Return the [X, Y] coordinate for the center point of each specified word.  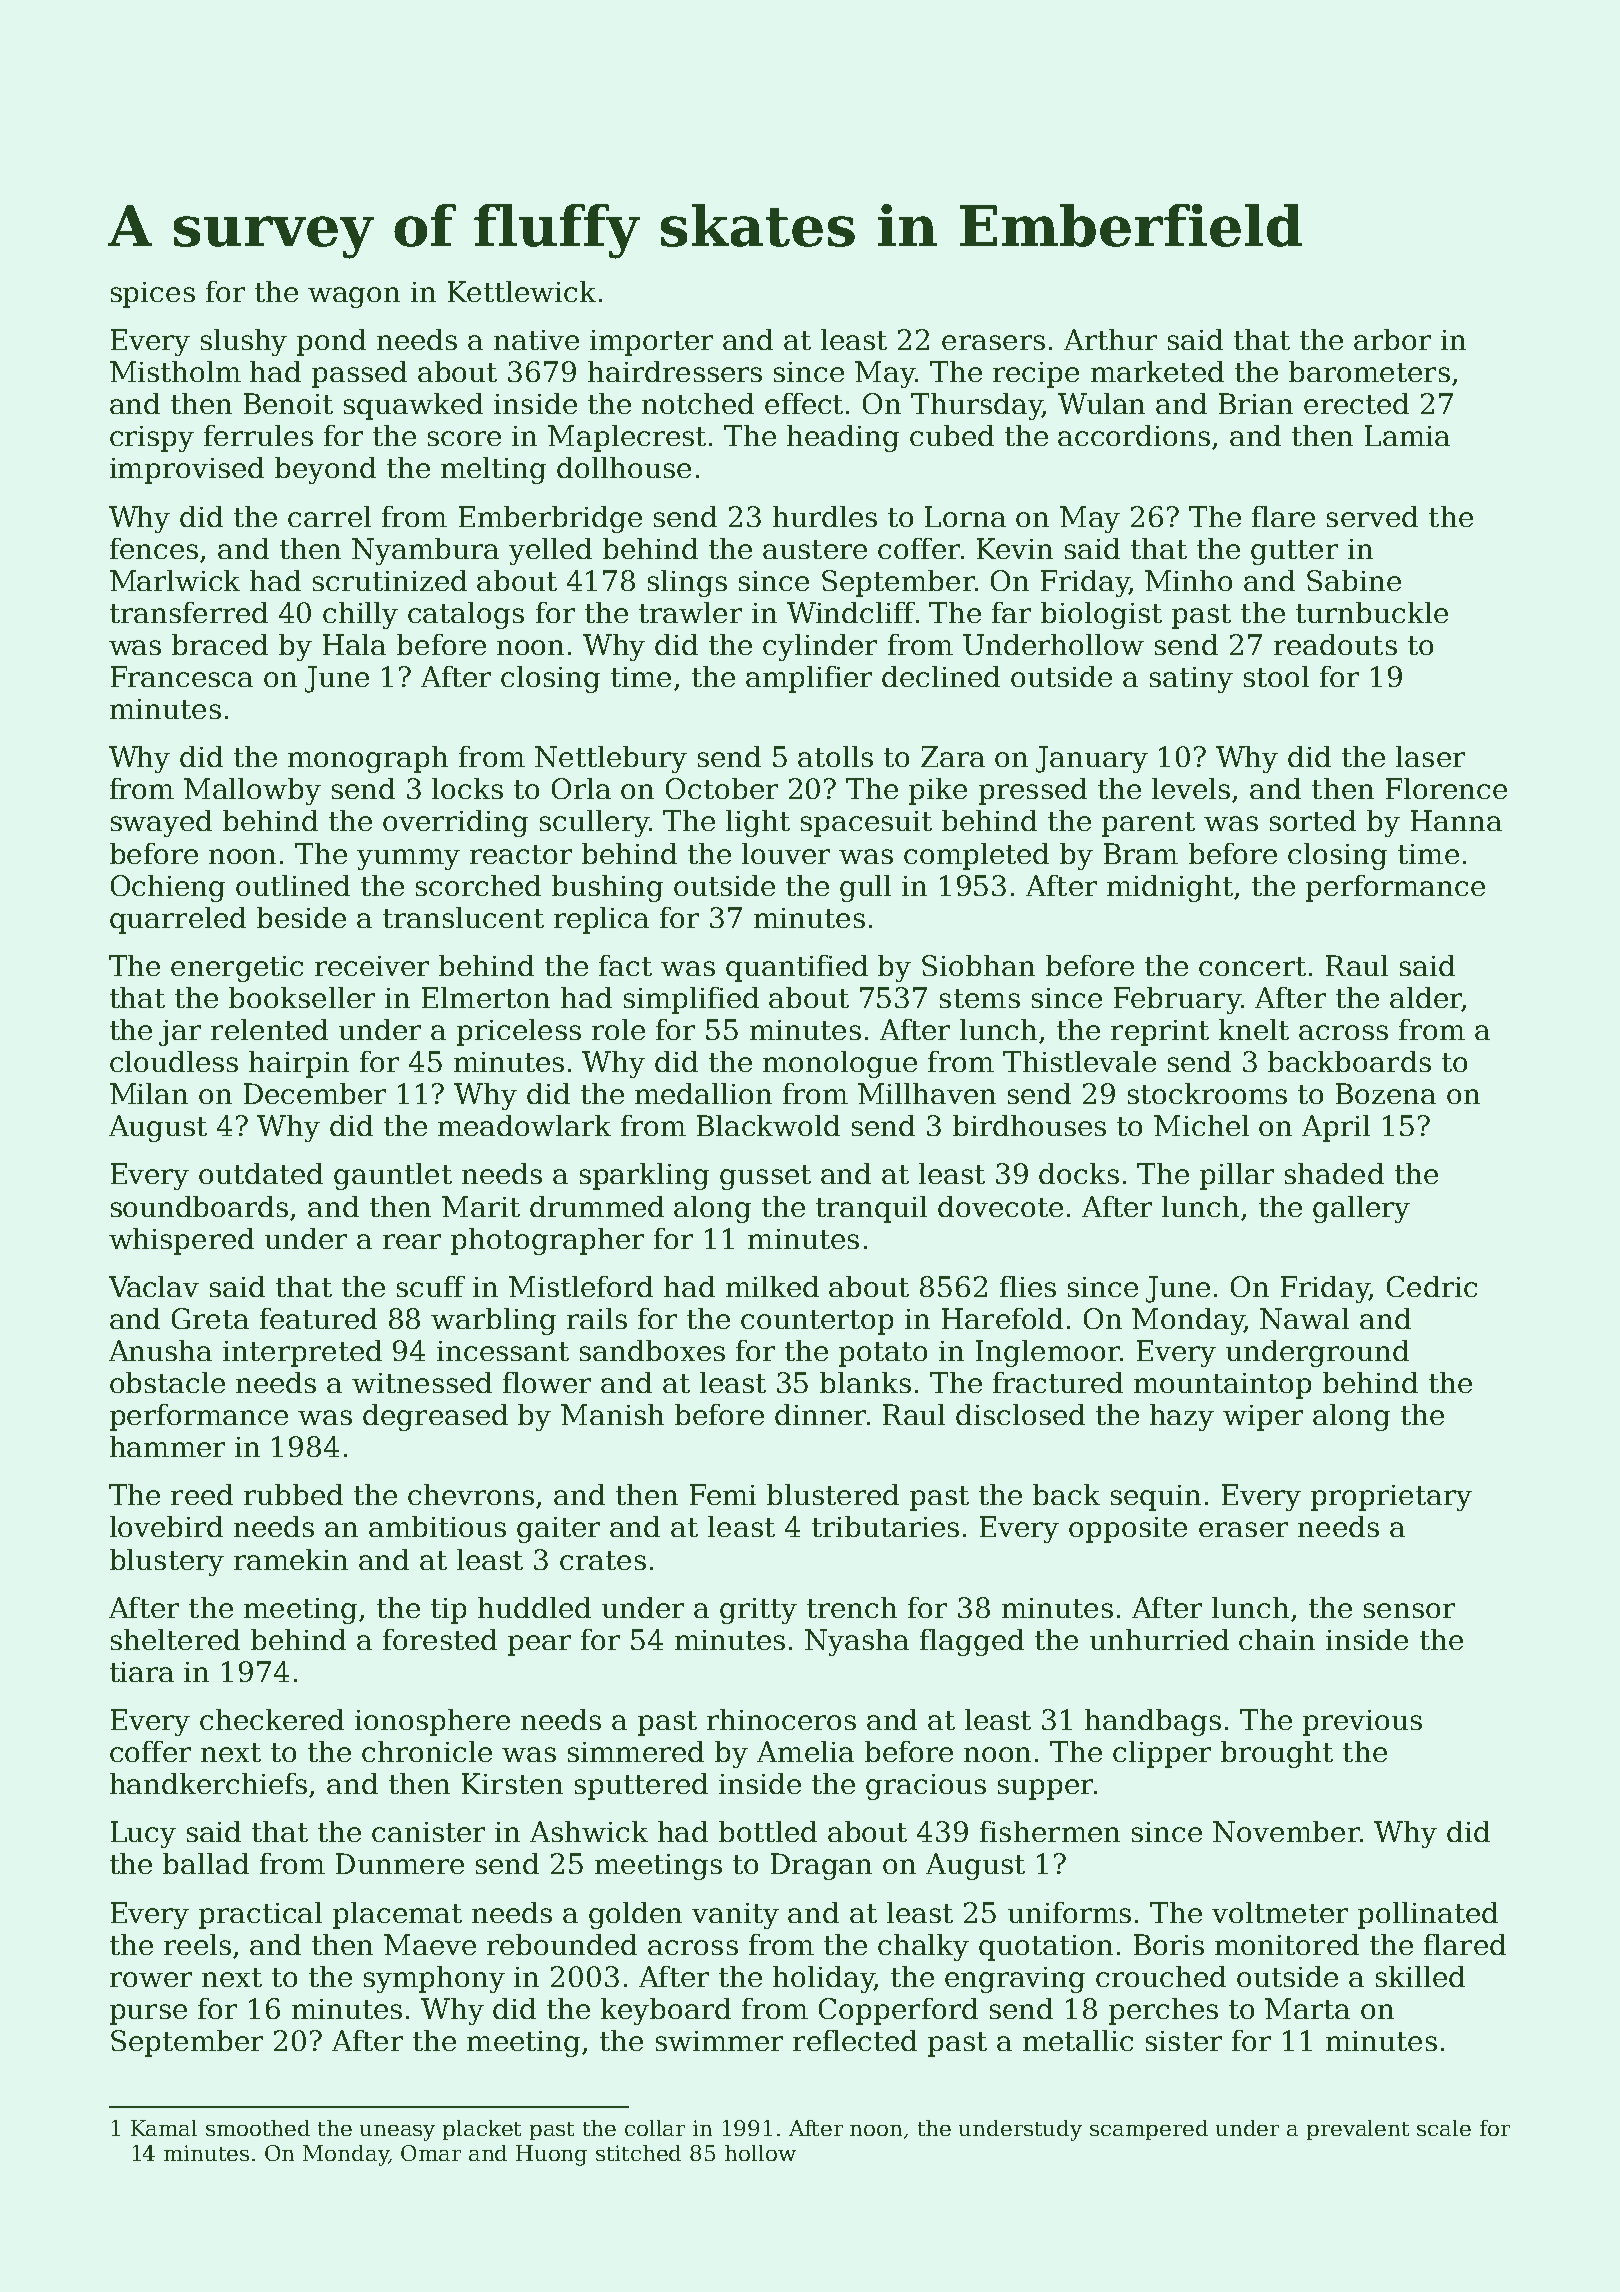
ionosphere [432, 1722]
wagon [354, 297]
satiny [1191, 680]
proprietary [1391, 1498]
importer [651, 343]
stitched [638, 2153]
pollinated [1428, 1915]
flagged [972, 1642]
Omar [431, 2153]
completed [976, 856]
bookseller [302, 997]
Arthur [1110, 339]
